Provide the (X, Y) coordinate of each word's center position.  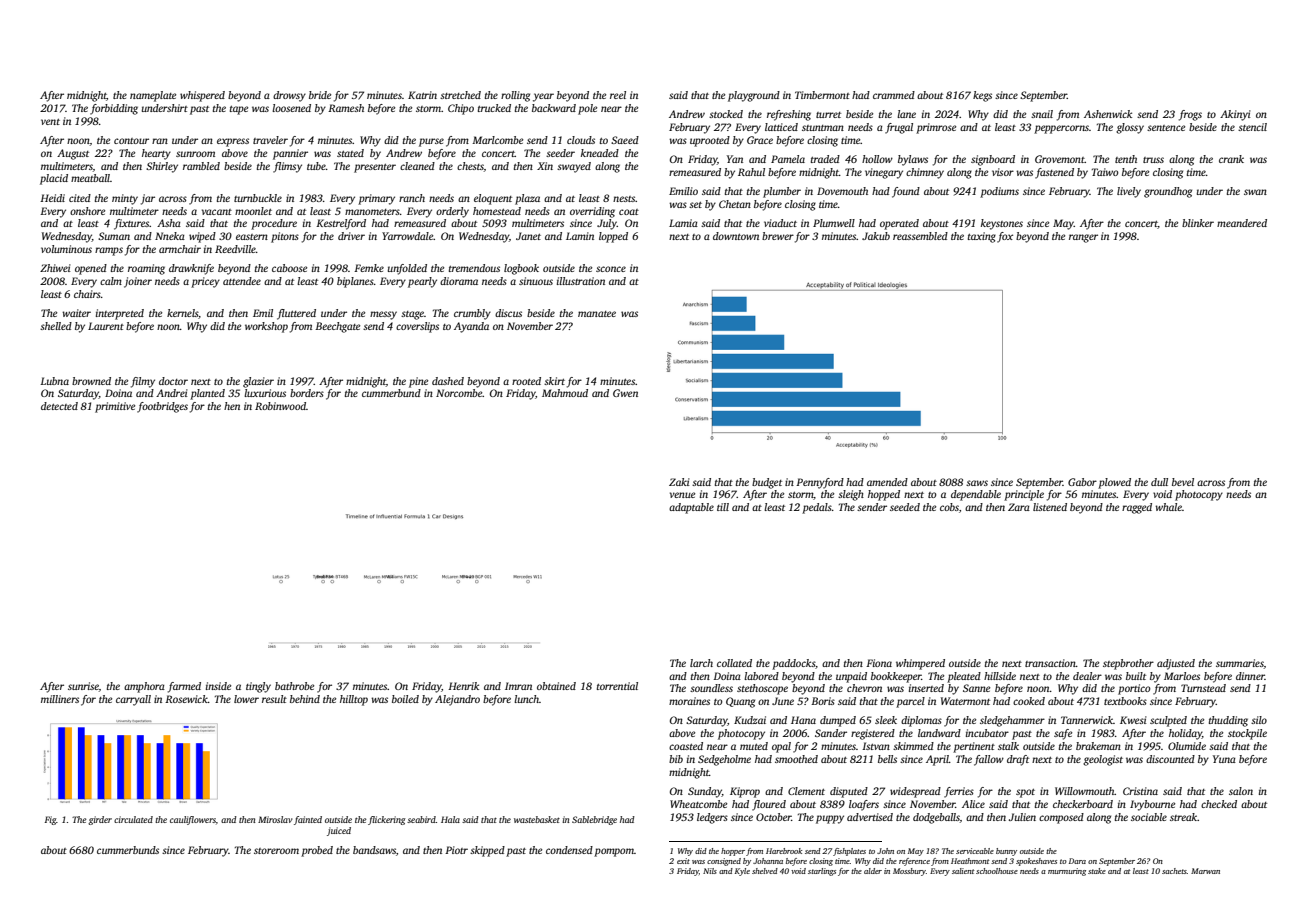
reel (618, 95)
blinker (1198, 223)
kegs (982, 96)
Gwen (625, 393)
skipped (487, 851)
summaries (1240, 664)
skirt (554, 381)
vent (50, 122)
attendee (242, 281)
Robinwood (280, 406)
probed (317, 851)
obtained (556, 686)
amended (887, 482)
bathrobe (294, 686)
